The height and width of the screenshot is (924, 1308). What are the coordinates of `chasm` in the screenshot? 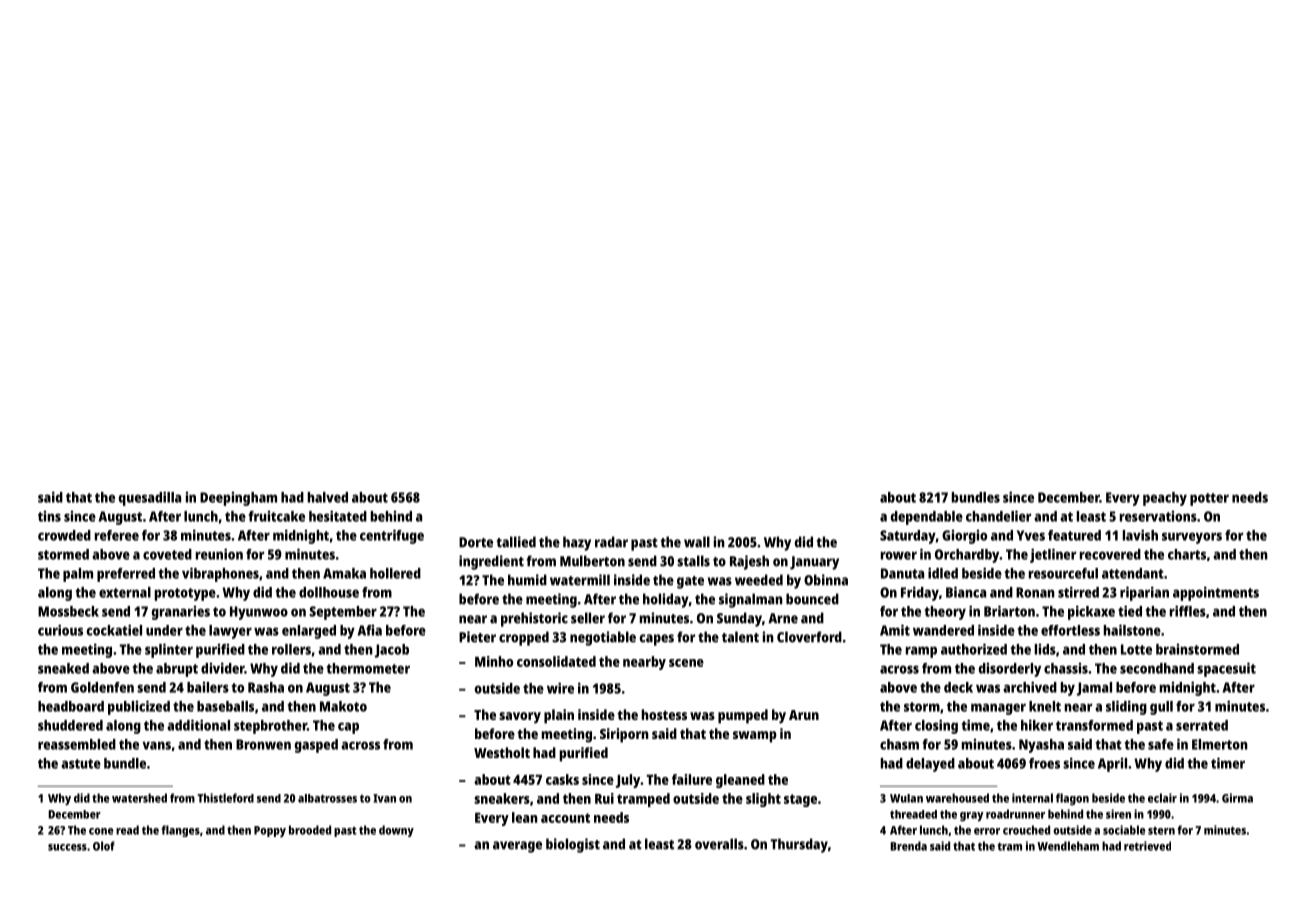 It's located at (899, 744).
